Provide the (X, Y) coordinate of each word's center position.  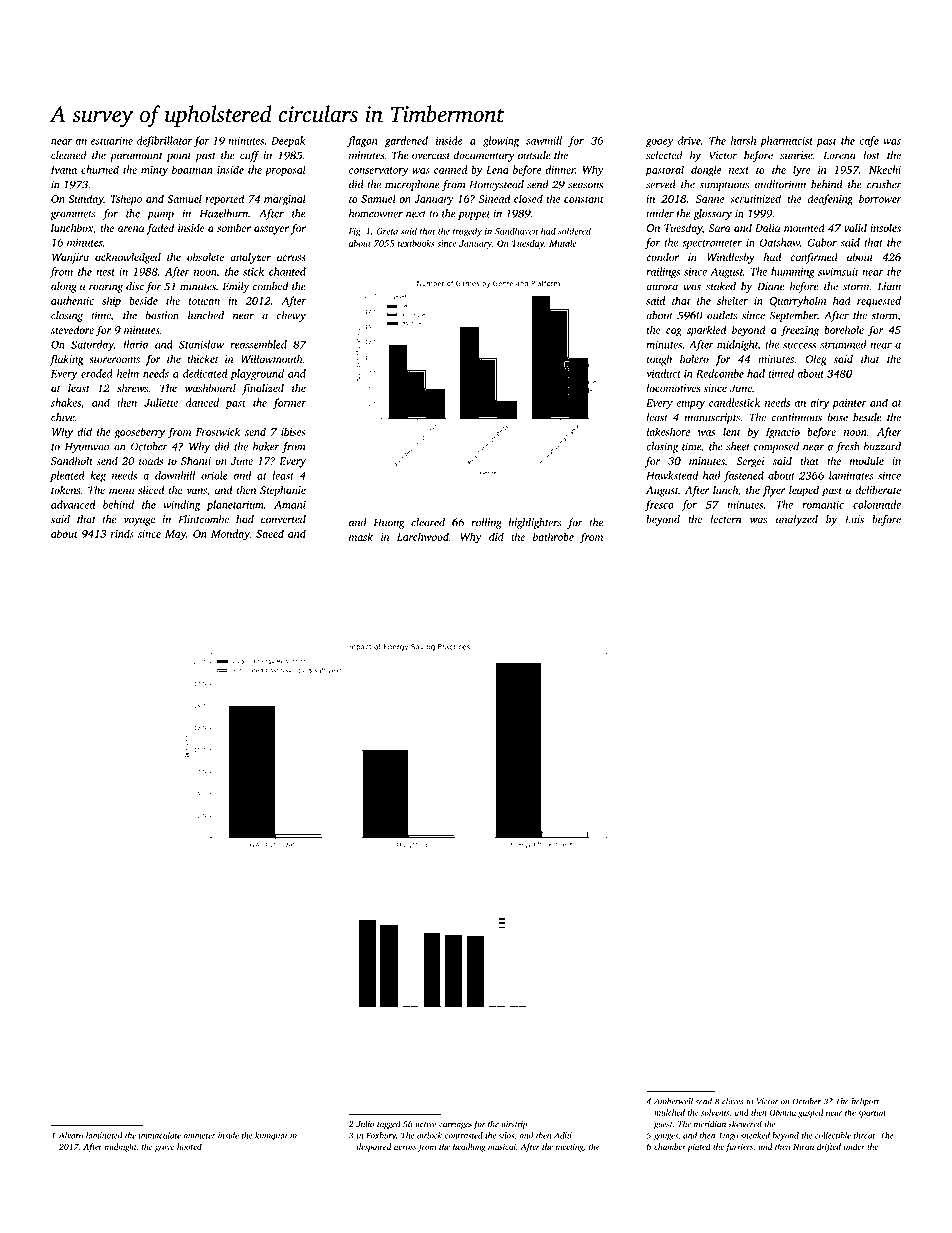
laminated (104, 1135)
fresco (659, 505)
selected (664, 155)
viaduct (663, 373)
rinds (122, 533)
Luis (854, 519)
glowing (501, 142)
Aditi (563, 1135)
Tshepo (126, 200)
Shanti (196, 460)
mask (361, 536)
